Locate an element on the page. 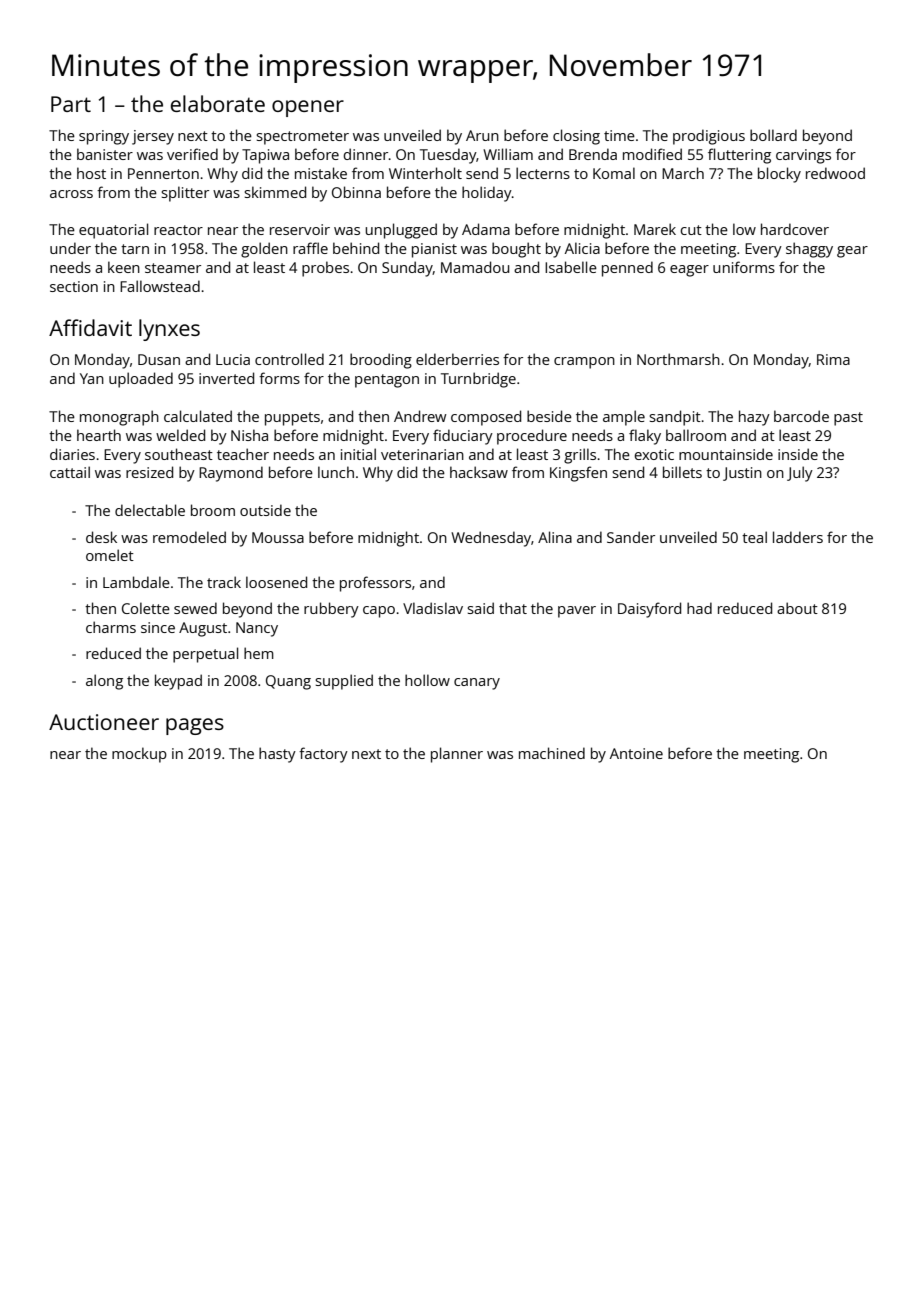  past is located at coordinates (848, 419).
